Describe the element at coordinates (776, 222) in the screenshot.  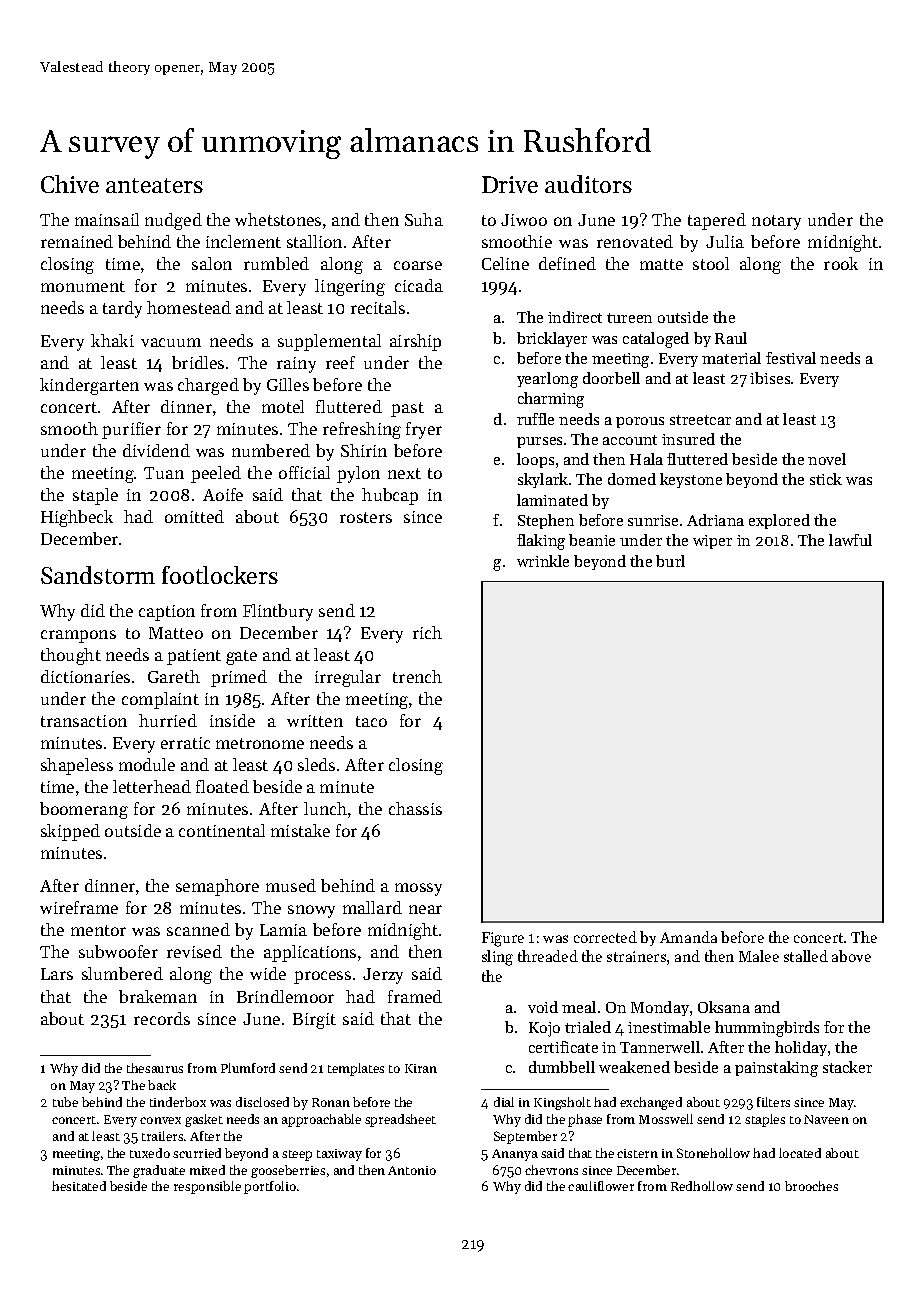
I see `notary` at that location.
